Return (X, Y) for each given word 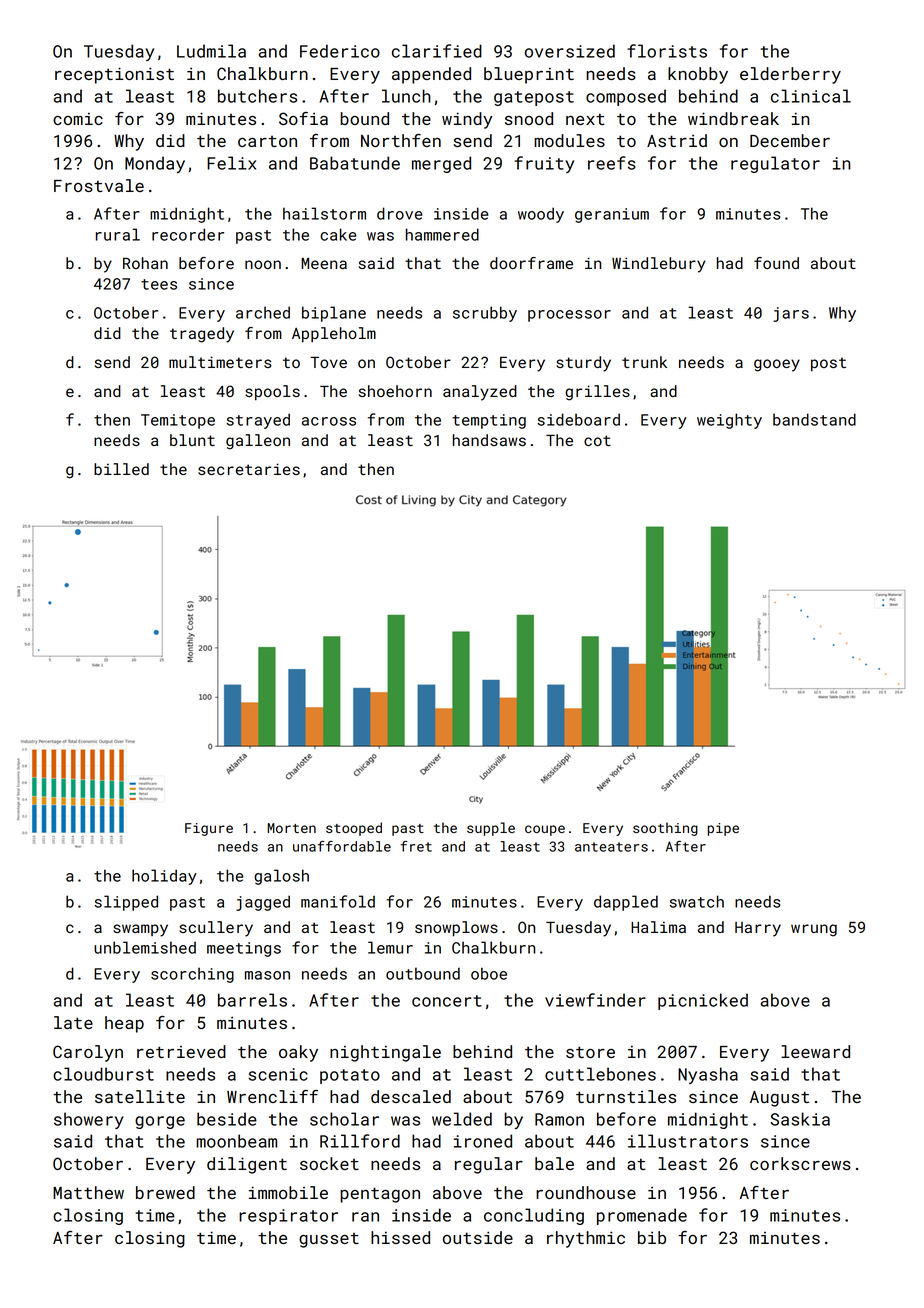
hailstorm (324, 213)
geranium (612, 215)
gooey (777, 365)
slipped (126, 903)
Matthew (88, 1192)
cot (597, 440)
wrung (814, 930)
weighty (729, 421)
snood (529, 118)
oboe (489, 973)
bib (652, 1237)
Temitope (178, 421)
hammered (442, 234)
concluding (534, 1216)
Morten (292, 828)
